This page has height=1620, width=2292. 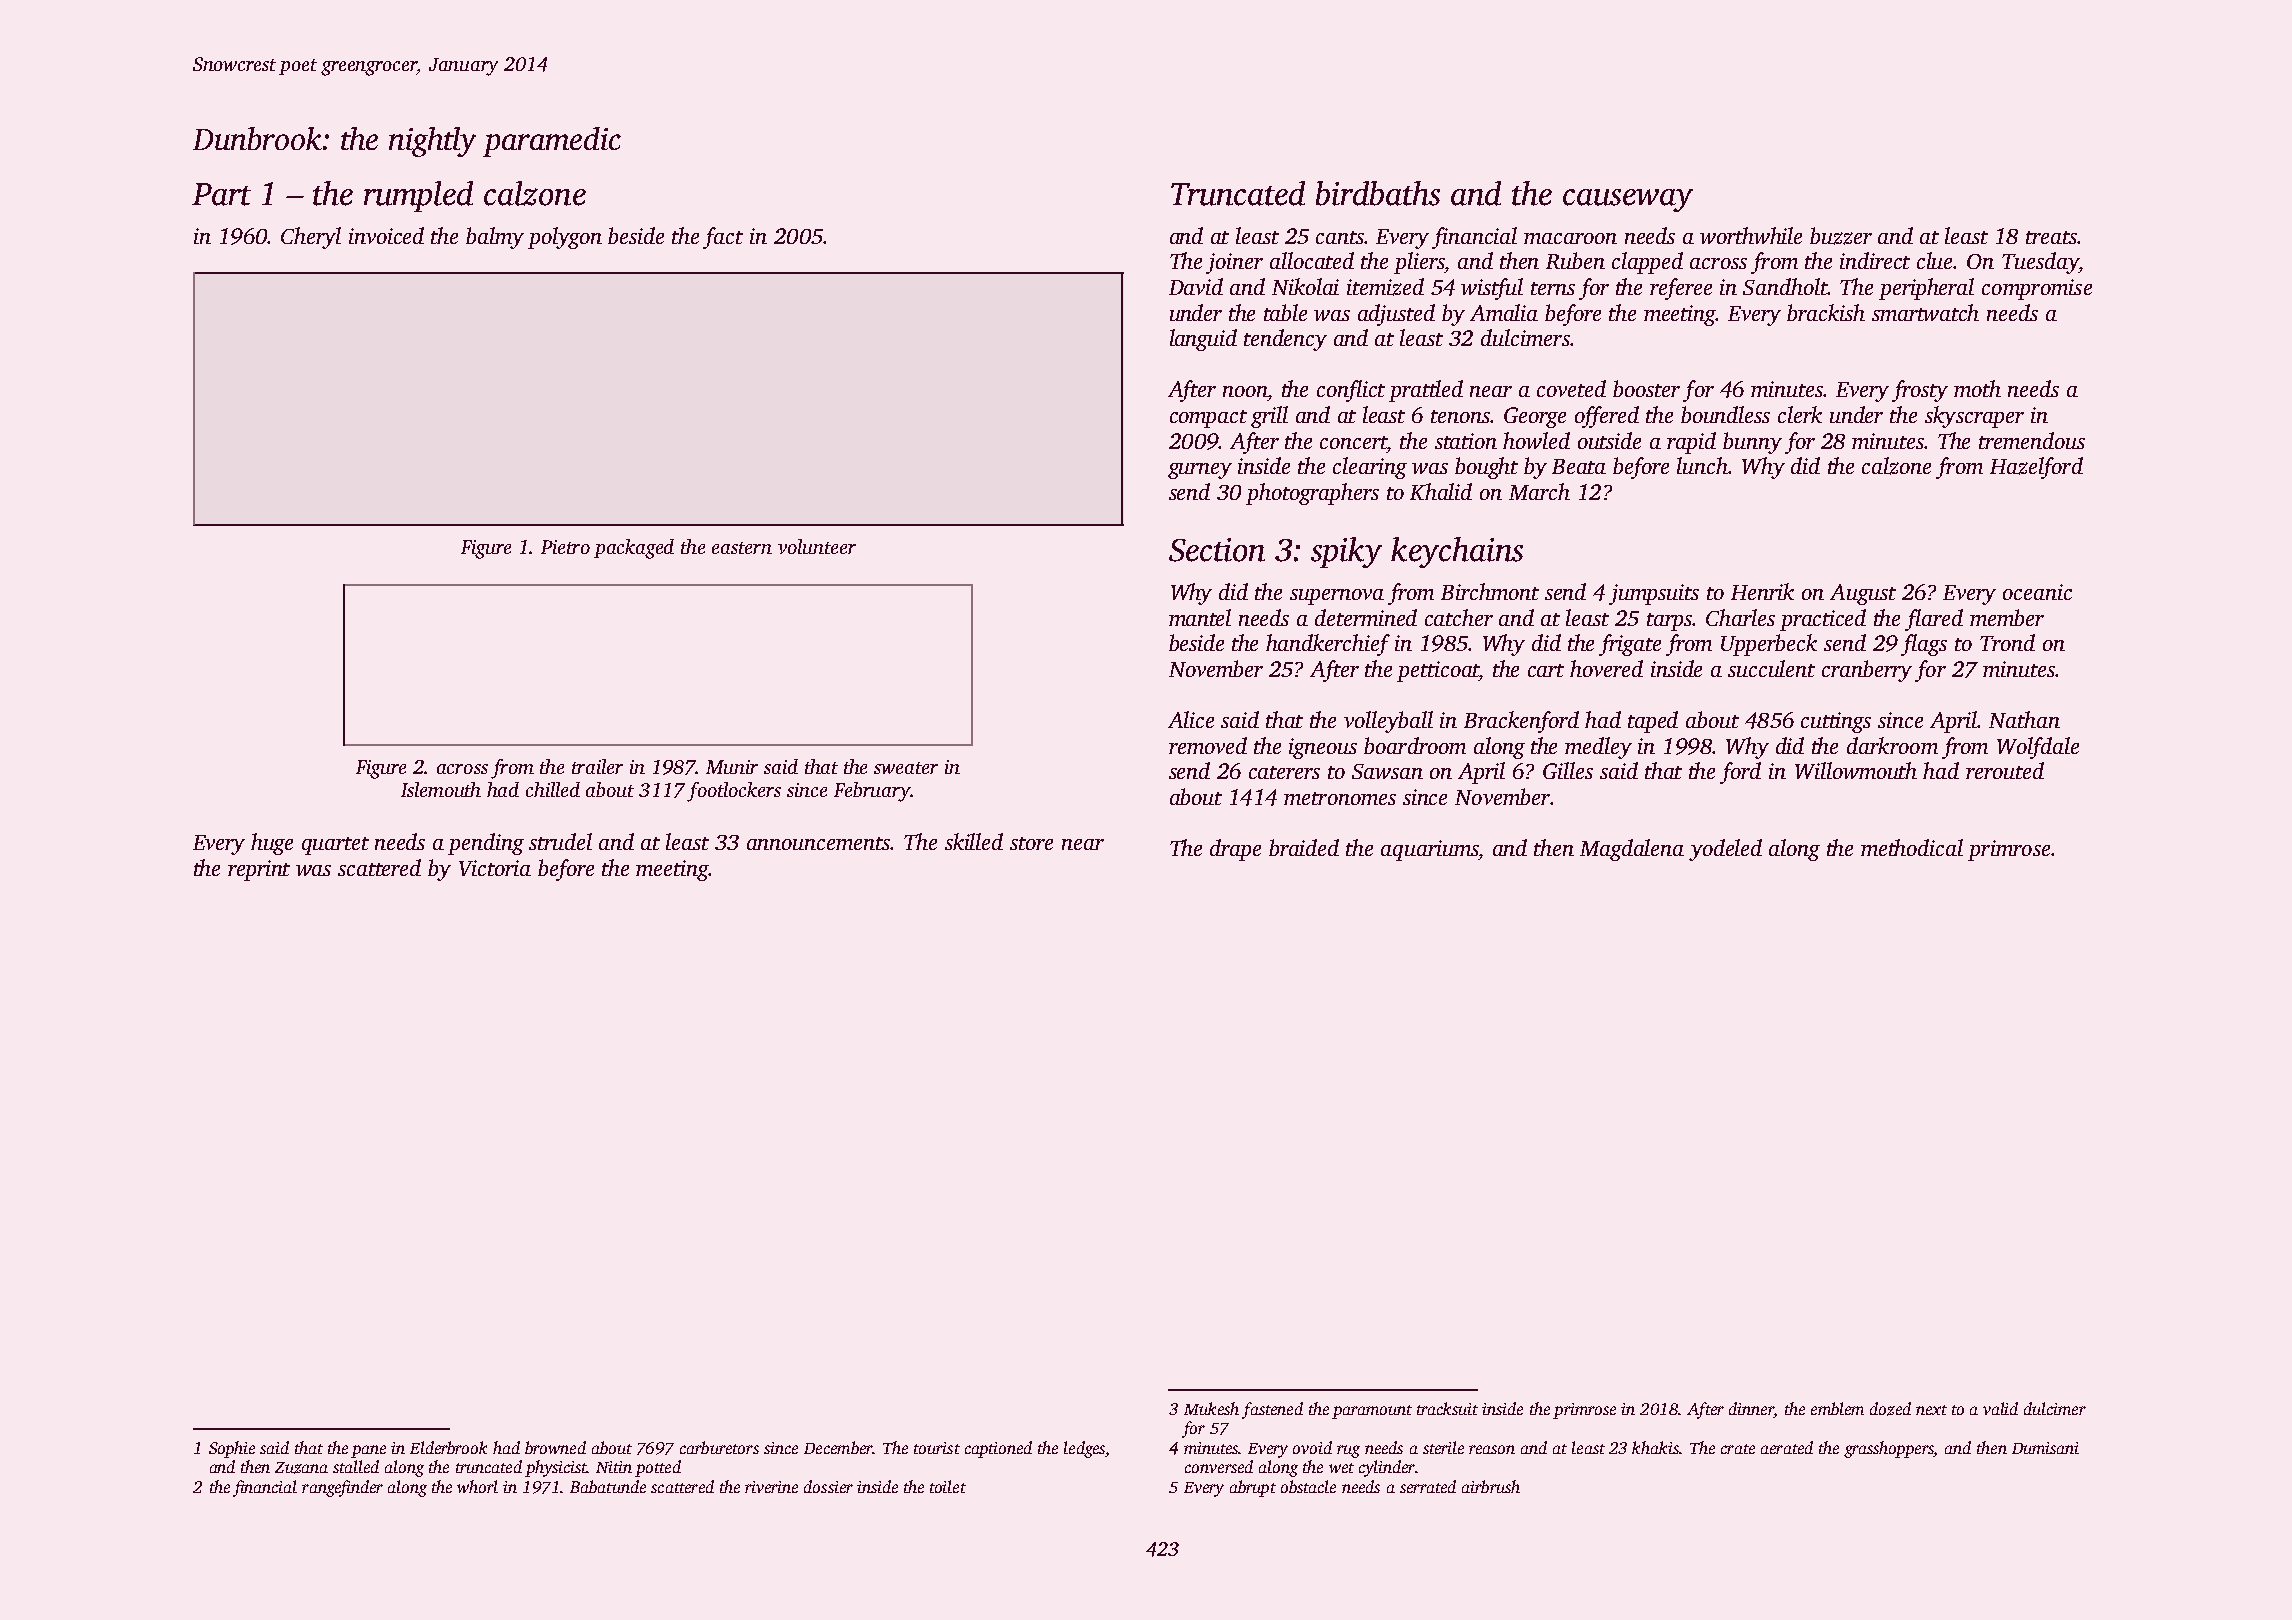 What do you see at coordinates (565, 547) in the page?
I see `Pietro` at bounding box center [565, 547].
